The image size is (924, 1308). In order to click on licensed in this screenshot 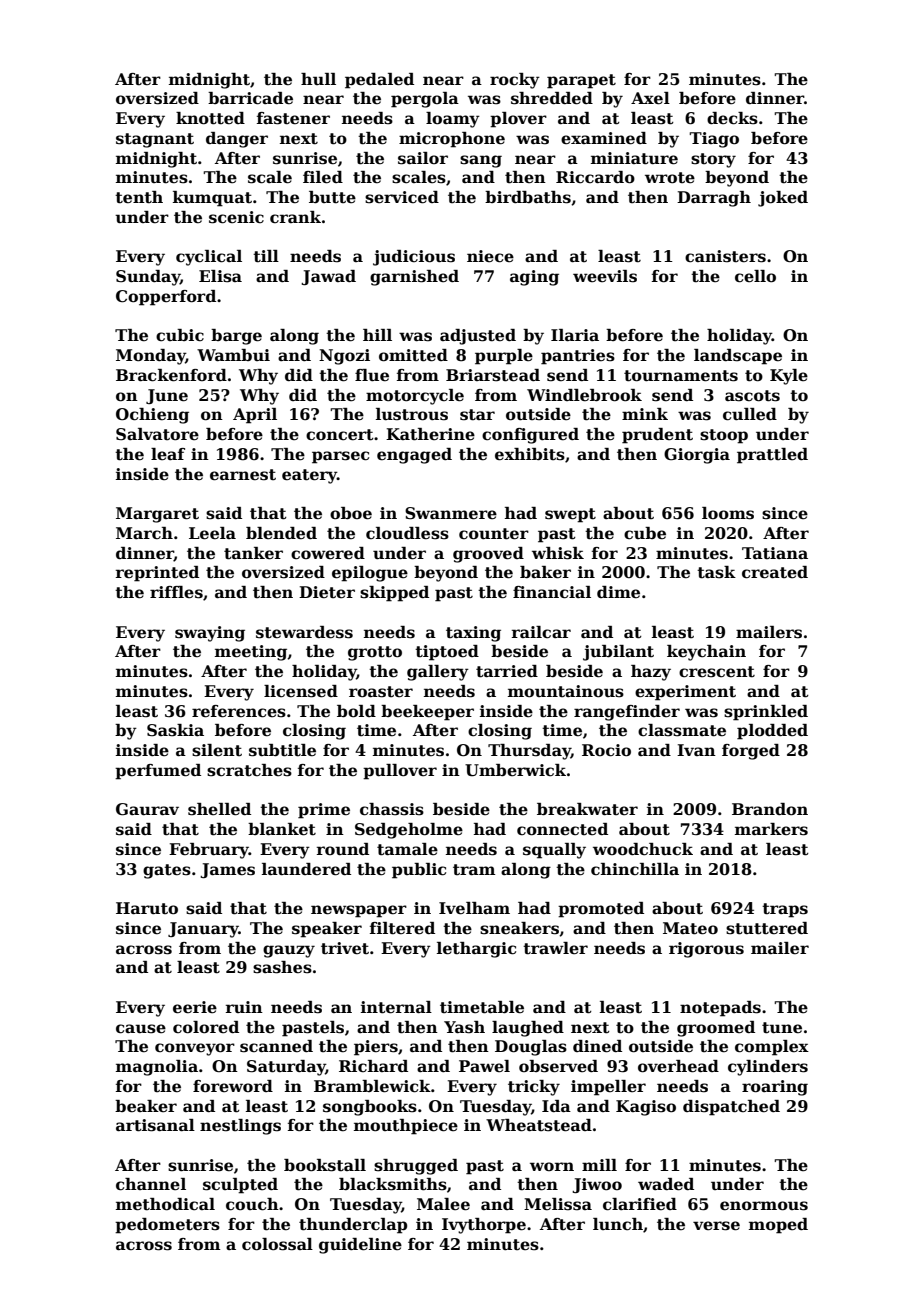, I will do `click(301, 691)`.
